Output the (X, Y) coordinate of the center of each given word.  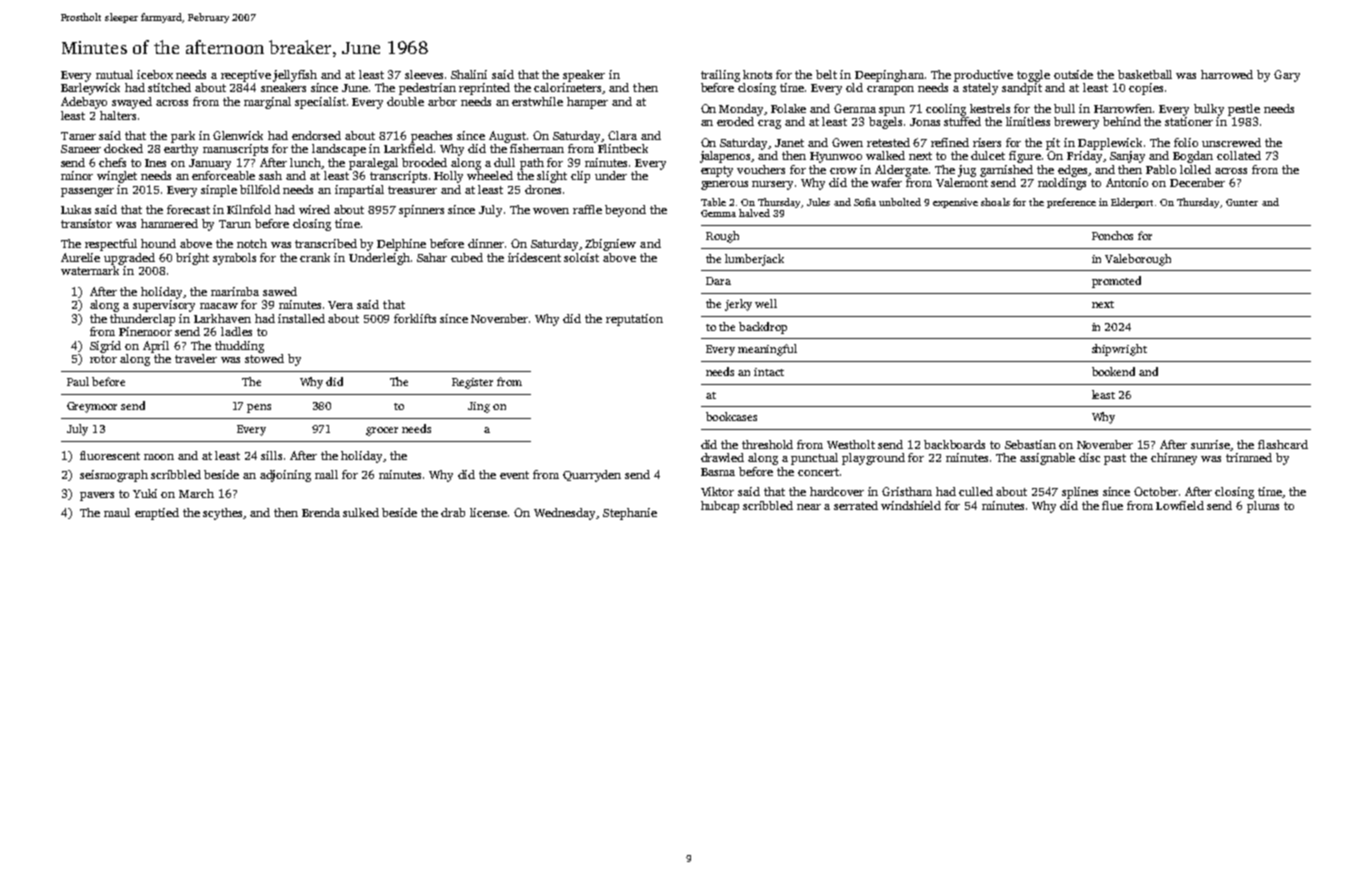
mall (326, 474)
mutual (114, 74)
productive (983, 76)
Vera (340, 305)
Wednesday (565, 514)
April (156, 347)
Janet (789, 143)
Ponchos (1112, 235)
